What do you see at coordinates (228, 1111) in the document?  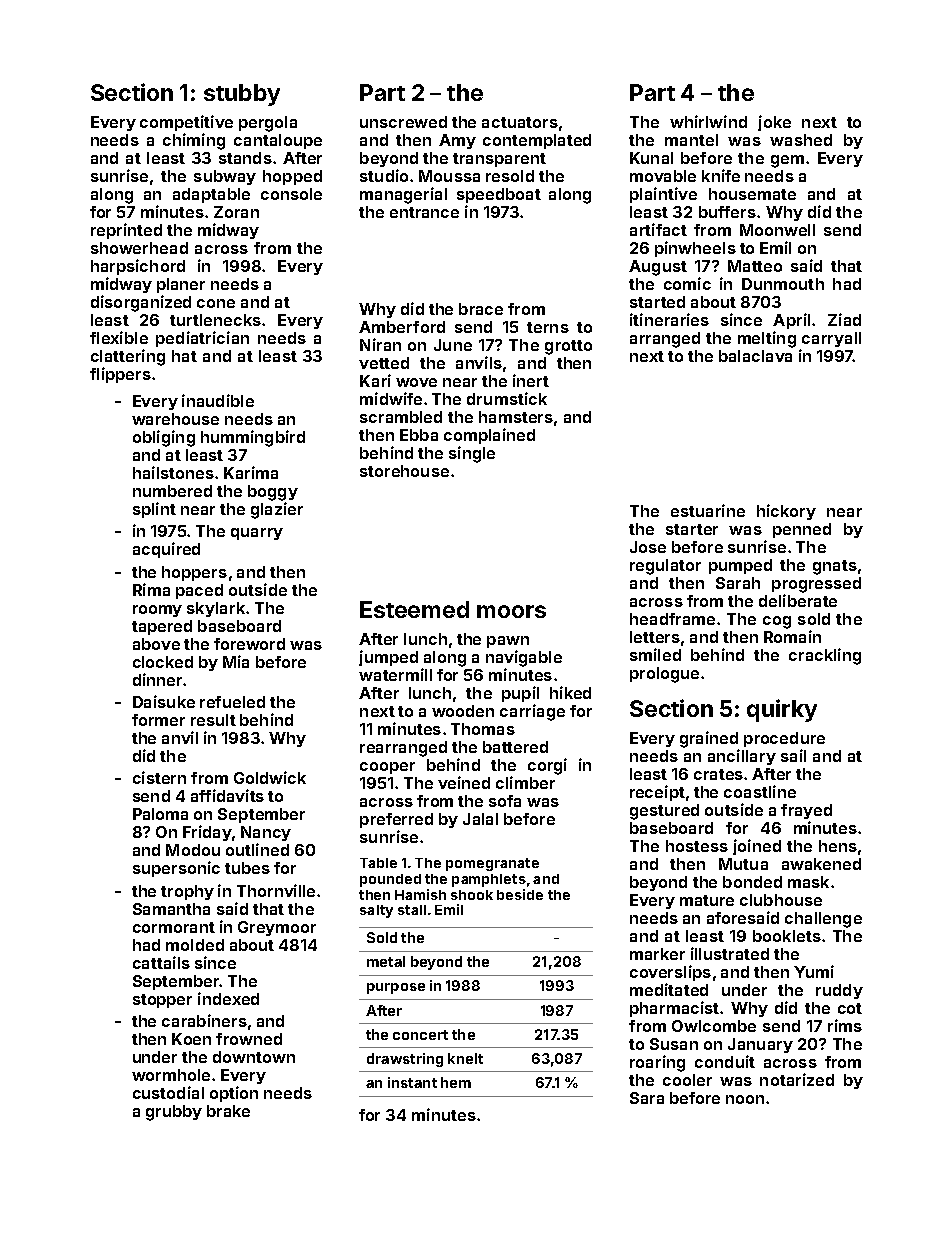 I see `brake` at bounding box center [228, 1111].
